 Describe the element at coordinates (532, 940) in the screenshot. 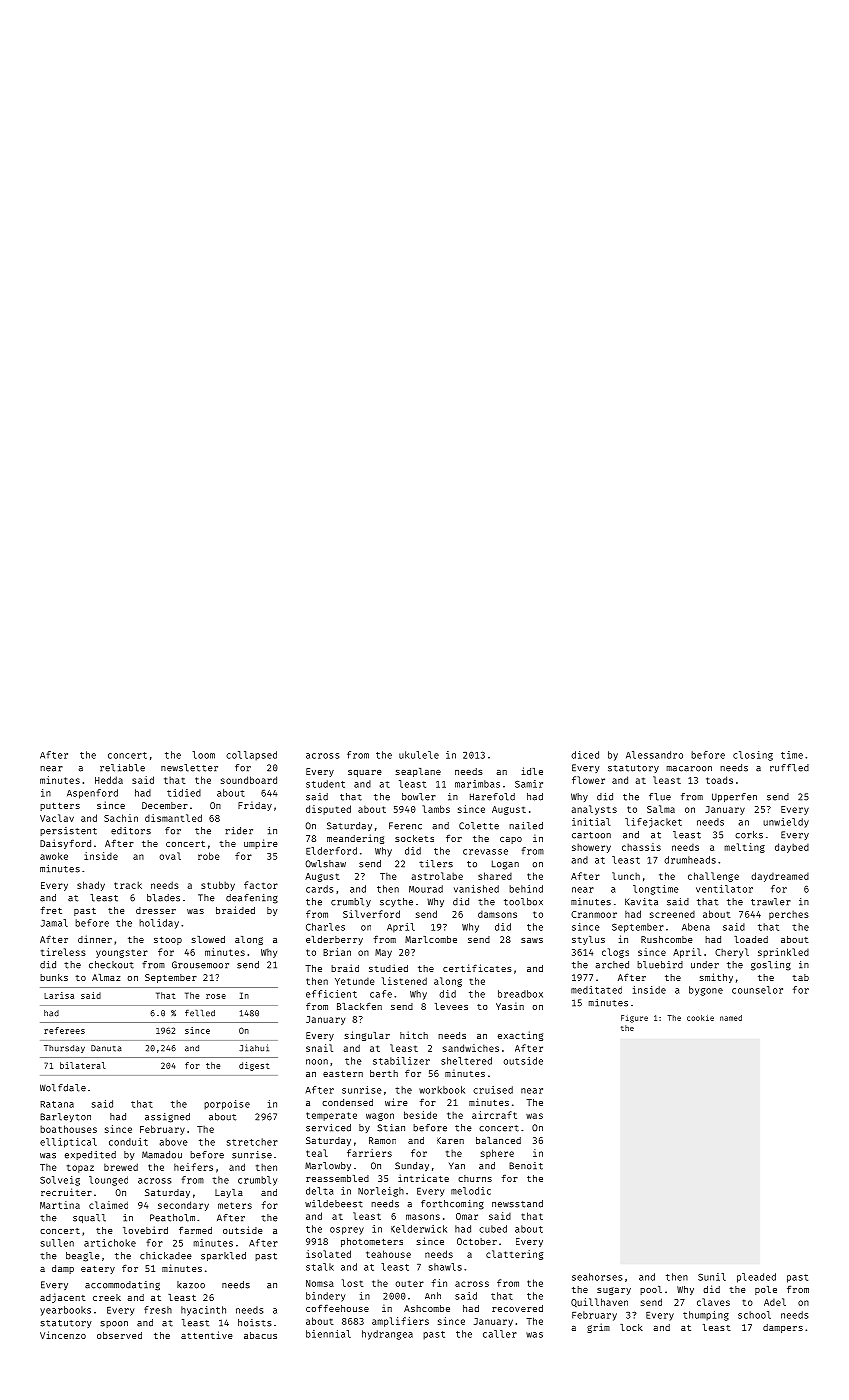

I see `saws` at that location.
